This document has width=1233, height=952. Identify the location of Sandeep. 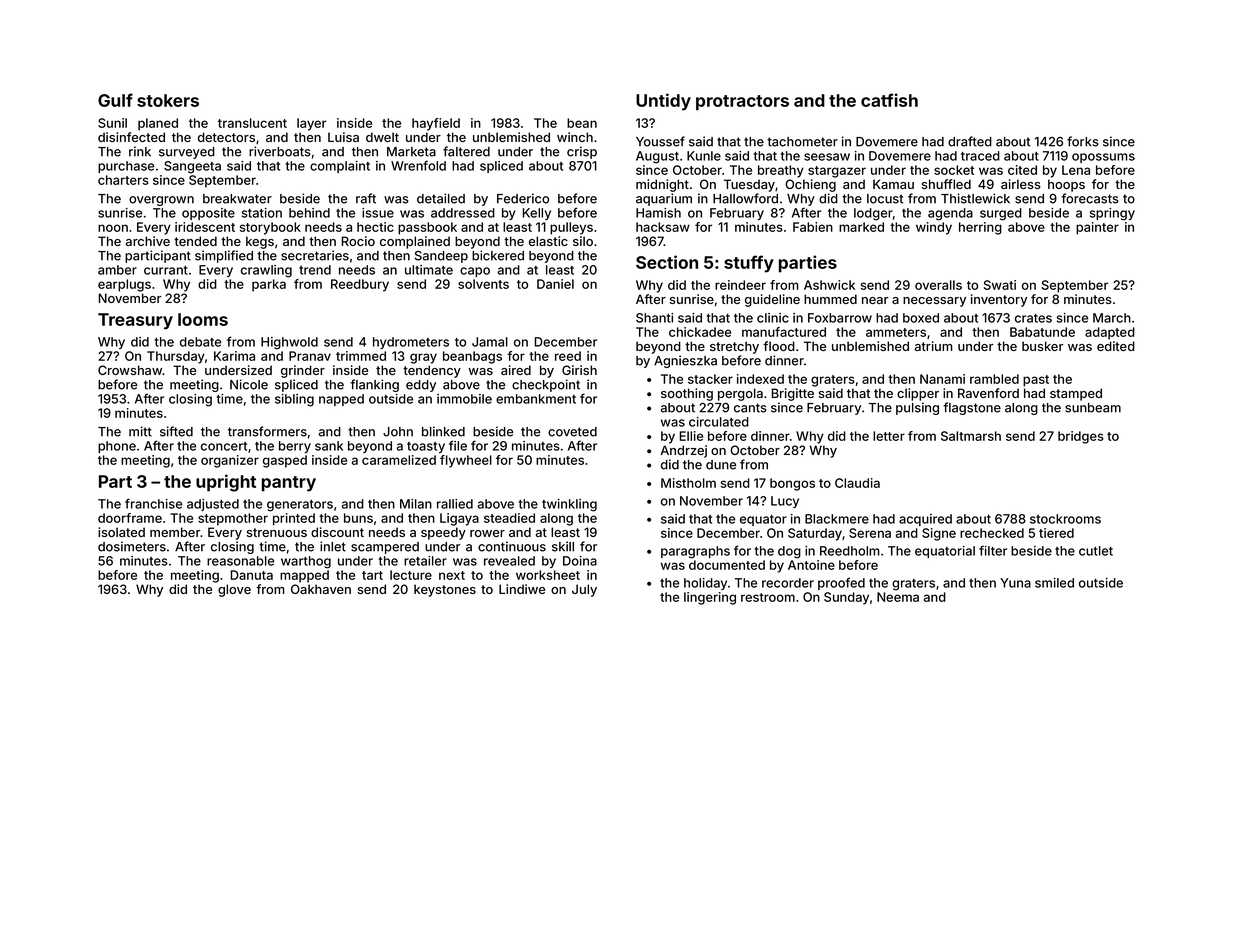
(441, 257).
